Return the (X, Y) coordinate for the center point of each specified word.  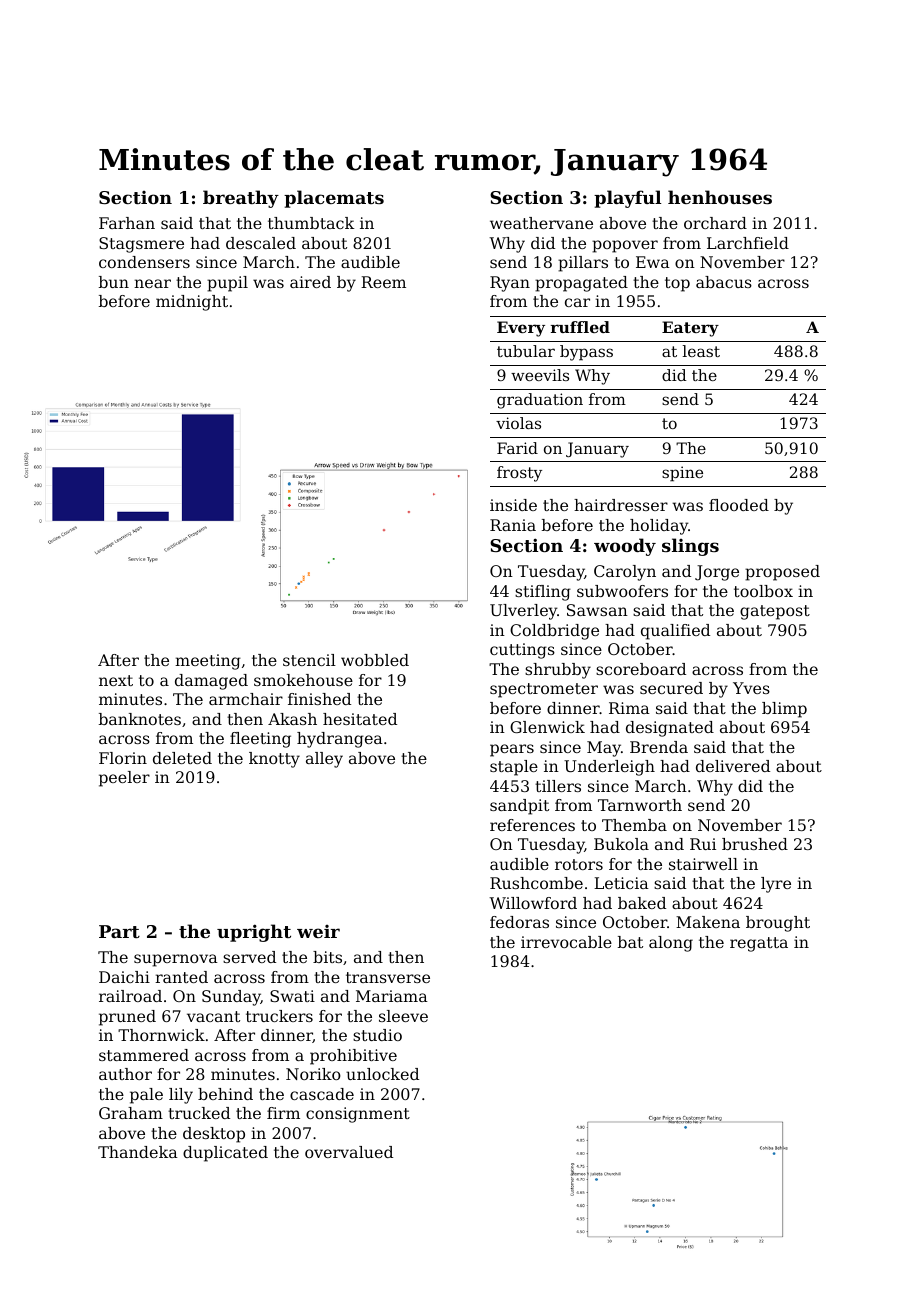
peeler (124, 779)
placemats (334, 199)
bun (114, 282)
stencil (309, 660)
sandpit (519, 807)
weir (318, 931)
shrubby (558, 671)
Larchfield (748, 243)
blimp (784, 710)
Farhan (127, 223)
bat (630, 942)
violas (518, 423)
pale (146, 1096)
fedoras (519, 922)
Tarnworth (640, 805)
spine (682, 474)
